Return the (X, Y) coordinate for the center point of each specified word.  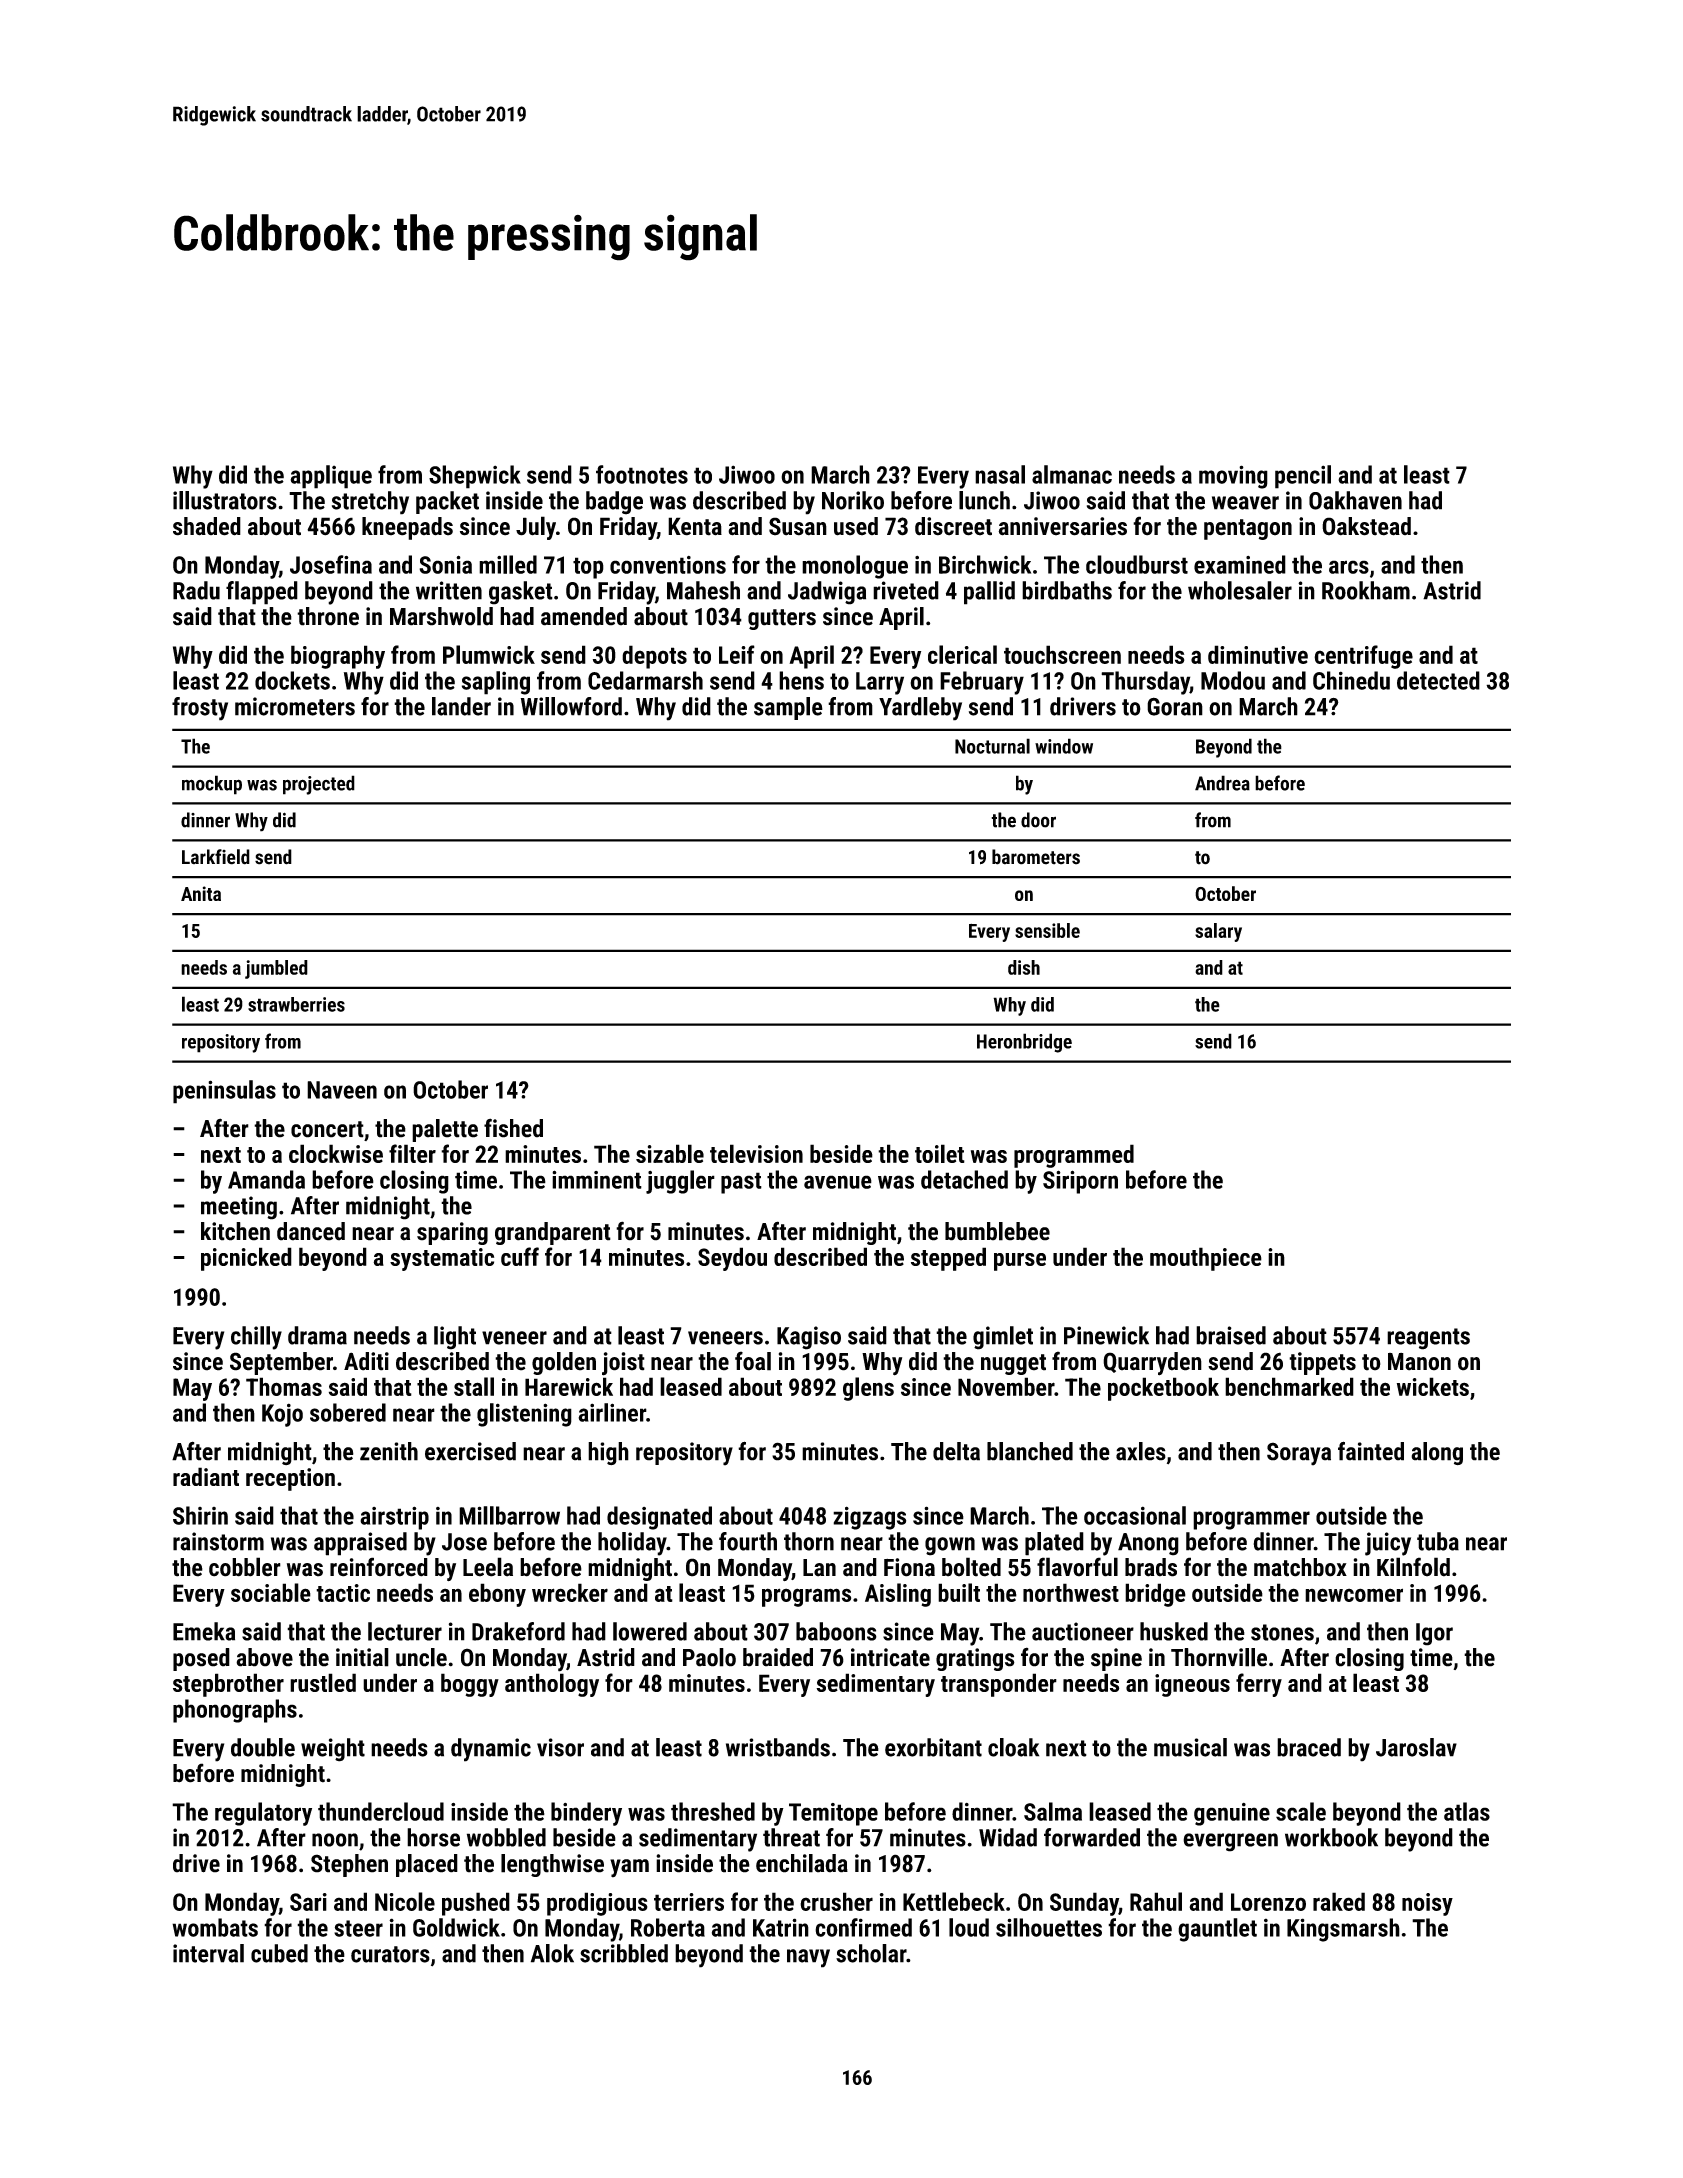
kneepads (407, 528)
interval (208, 1953)
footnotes (642, 474)
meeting (239, 1208)
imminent (597, 1179)
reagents (1428, 1339)
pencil (1303, 477)
